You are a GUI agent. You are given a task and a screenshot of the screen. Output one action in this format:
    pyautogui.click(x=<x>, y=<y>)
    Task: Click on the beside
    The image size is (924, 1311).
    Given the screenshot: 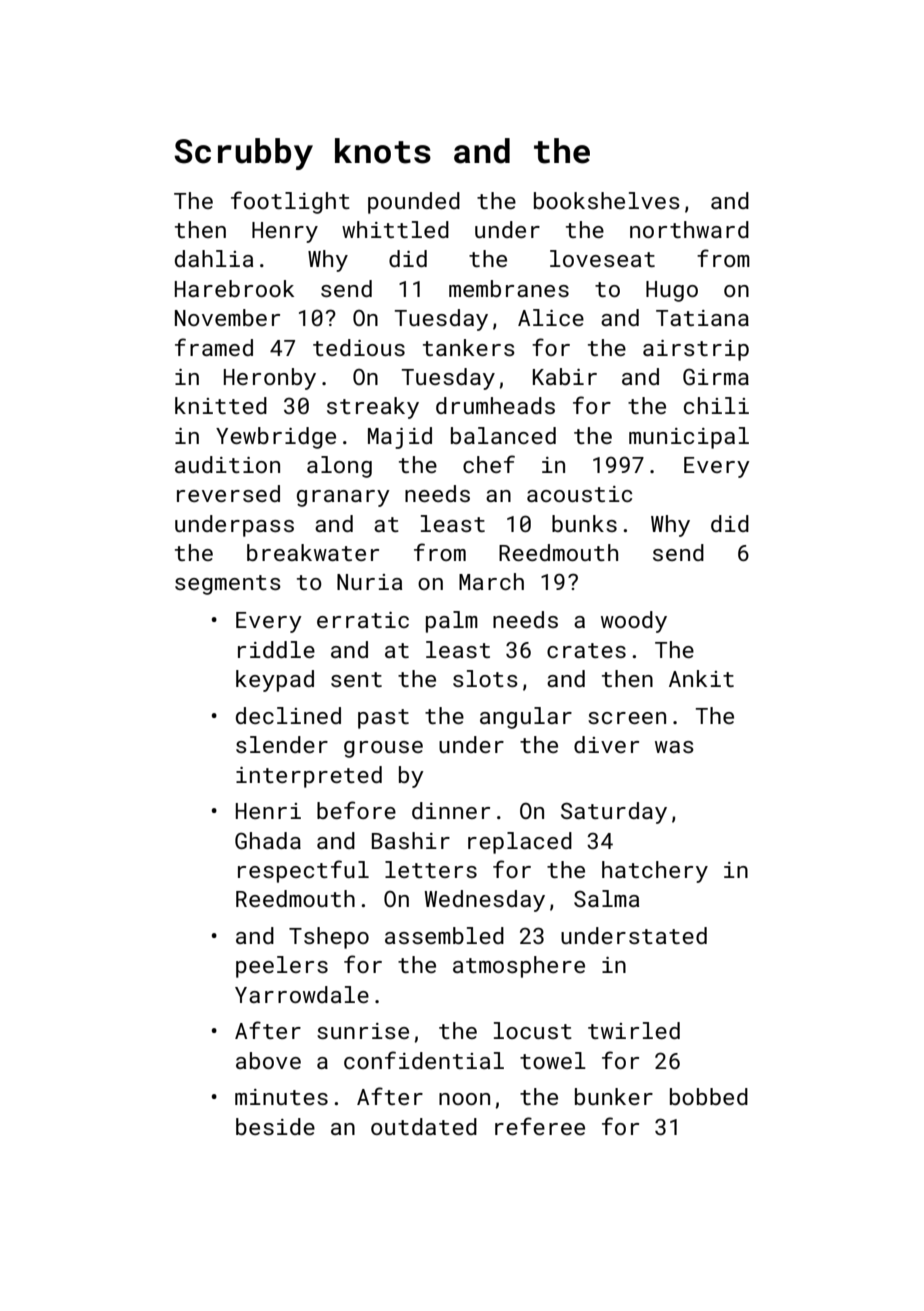 What is the action you would take?
    pyautogui.click(x=275, y=1126)
